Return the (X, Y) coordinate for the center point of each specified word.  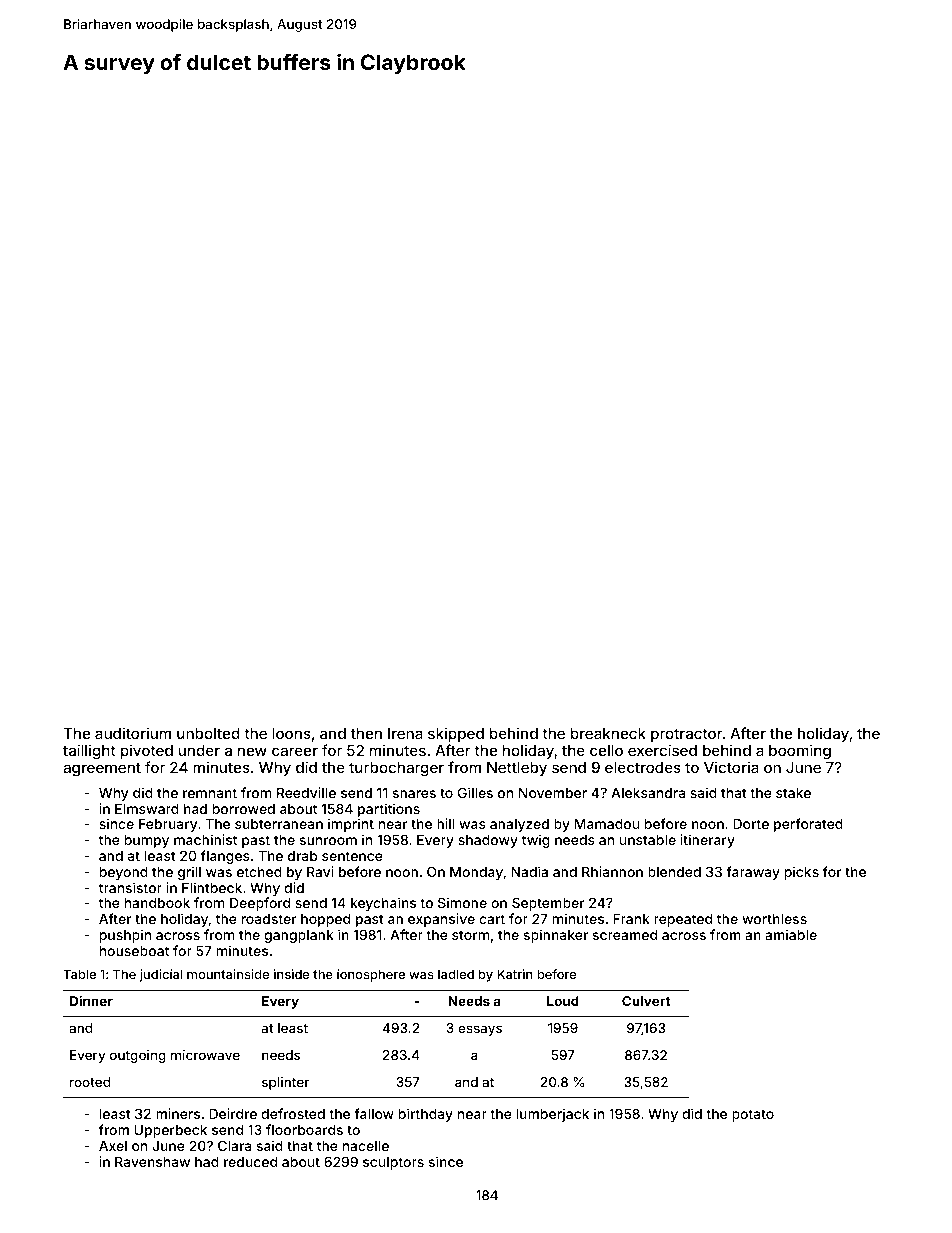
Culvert (646, 1001)
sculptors (393, 1163)
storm (470, 935)
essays (480, 1030)
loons (292, 733)
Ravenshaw (152, 1162)
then (366, 733)
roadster (269, 919)
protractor (687, 735)
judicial (161, 975)
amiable (791, 934)
